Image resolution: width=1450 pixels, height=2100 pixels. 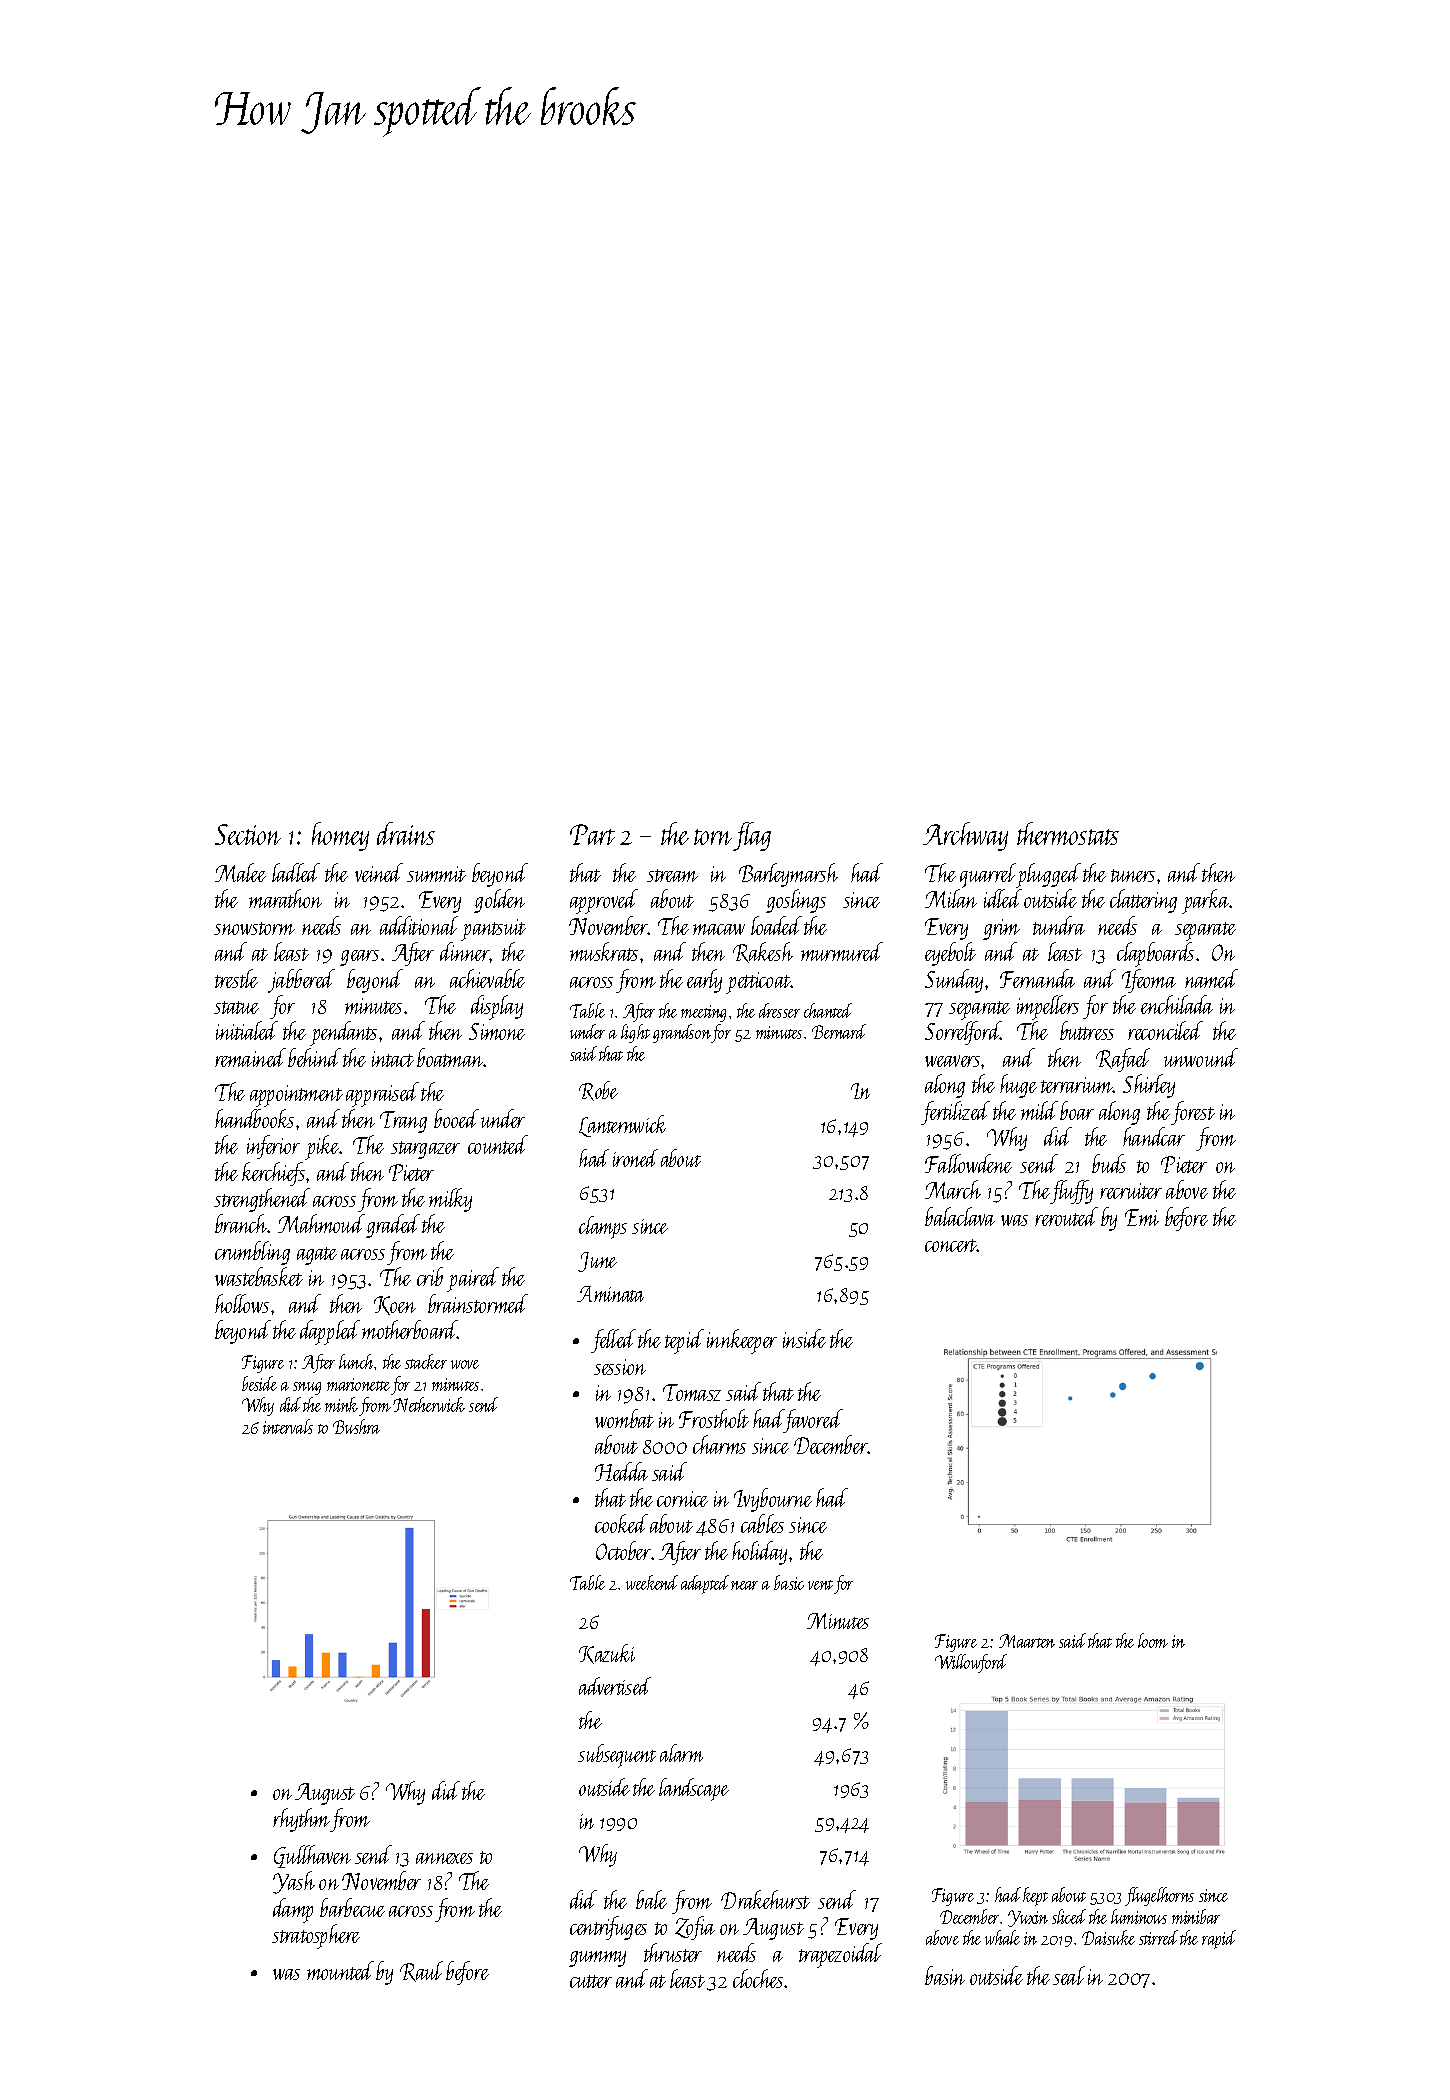 I want to click on rerouted, so click(x=1066, y=1216).
